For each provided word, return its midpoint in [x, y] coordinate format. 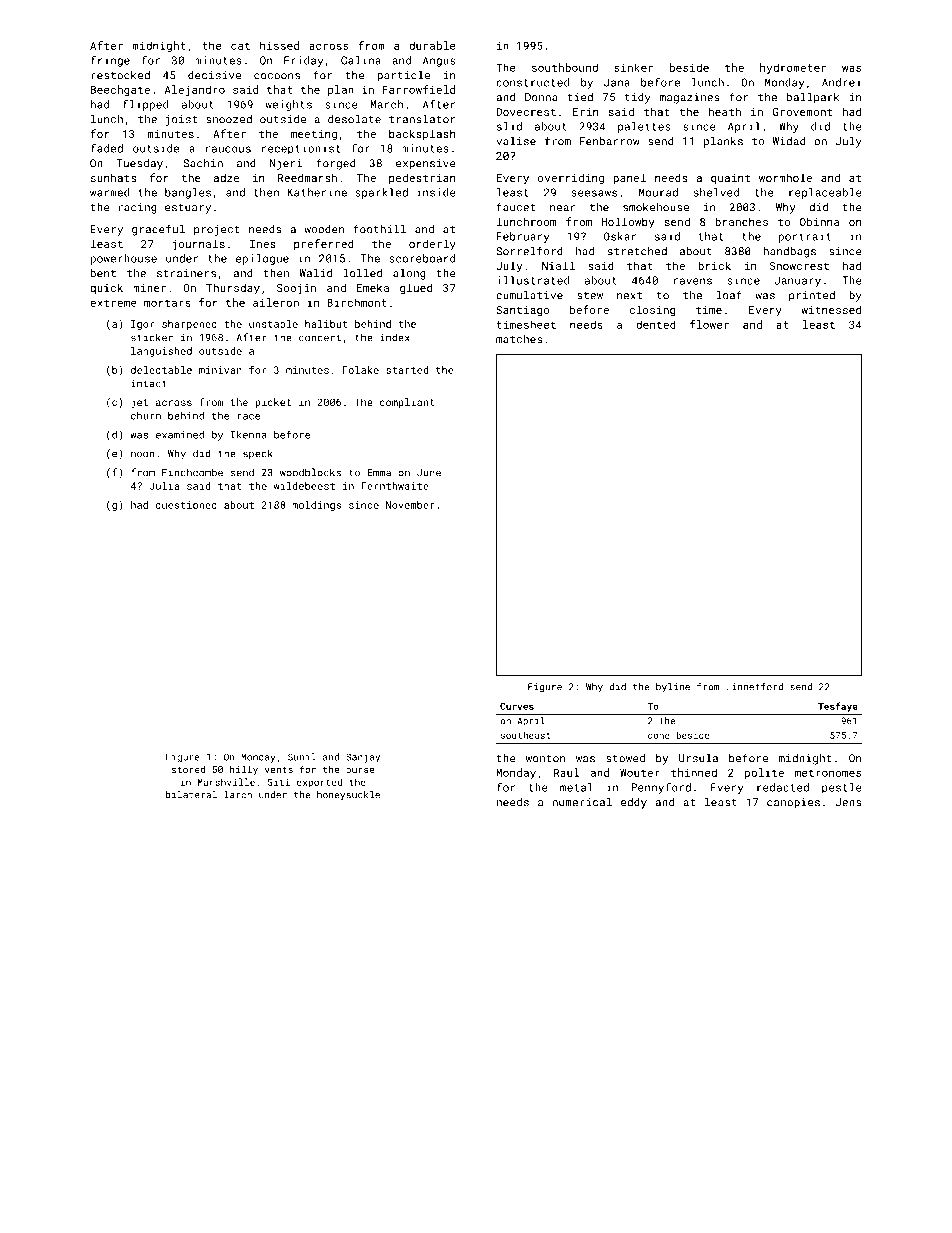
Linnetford [754, 687]
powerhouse [123, 259]
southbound [565, 67]
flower [709, 324]
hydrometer [793, 68]
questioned [186, 506]
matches [519, 339]
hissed [279, 45]
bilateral [191, 795]
